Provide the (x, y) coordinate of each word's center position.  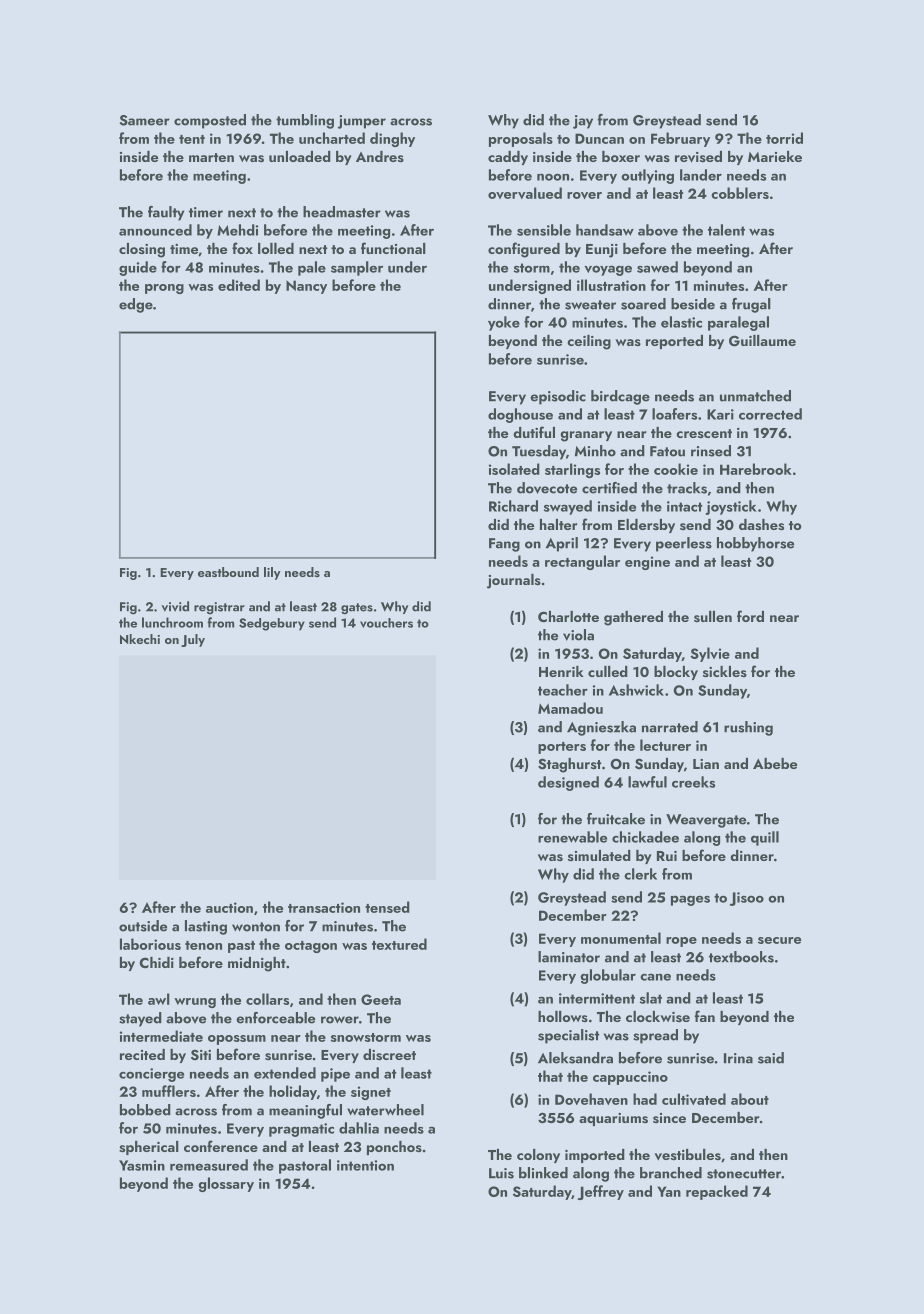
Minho (595, 451)
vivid (175, 606)
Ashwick (636, 690)
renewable (572, 837)
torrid (784, 138)
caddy (508, 158)
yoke (504, 323)
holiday (293, 1092)
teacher (563, 690)
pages (690, 900)
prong (164, 289)
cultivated (694, 1099)
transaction (324, 907)
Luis (501, 1173)
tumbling (305, 121)
